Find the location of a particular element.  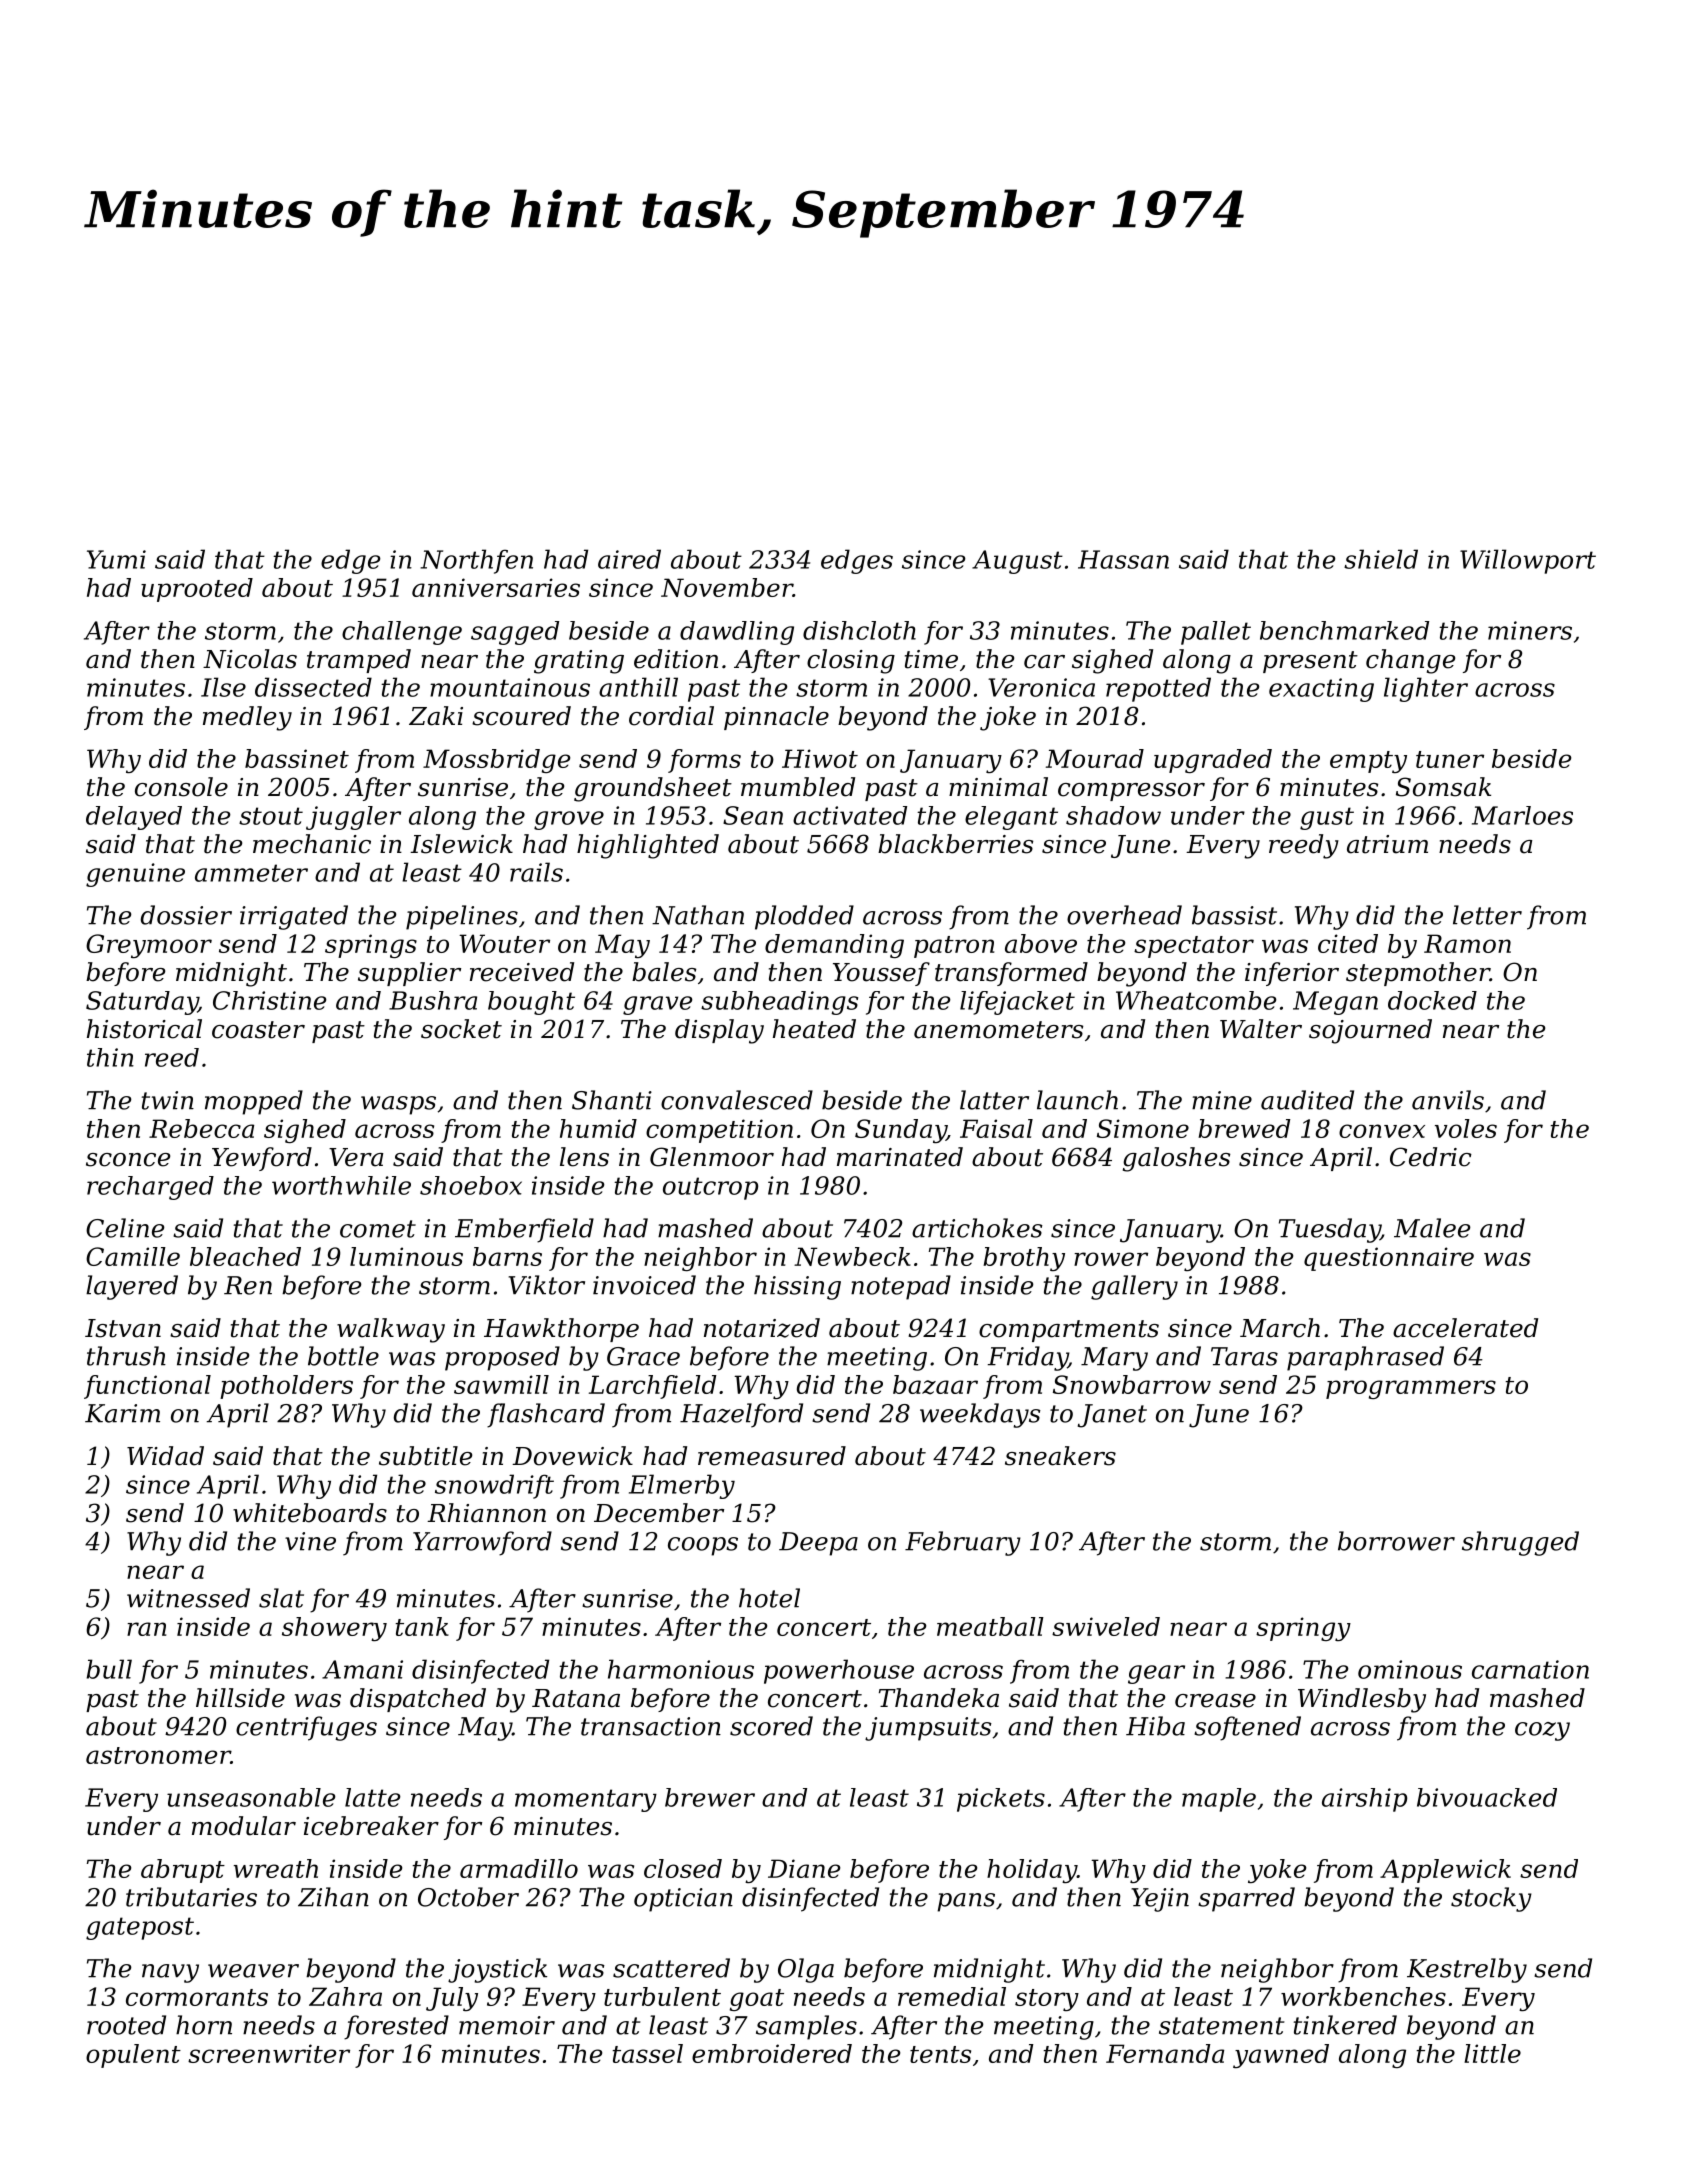

outcrop is located at coordinates (710, 1188).
